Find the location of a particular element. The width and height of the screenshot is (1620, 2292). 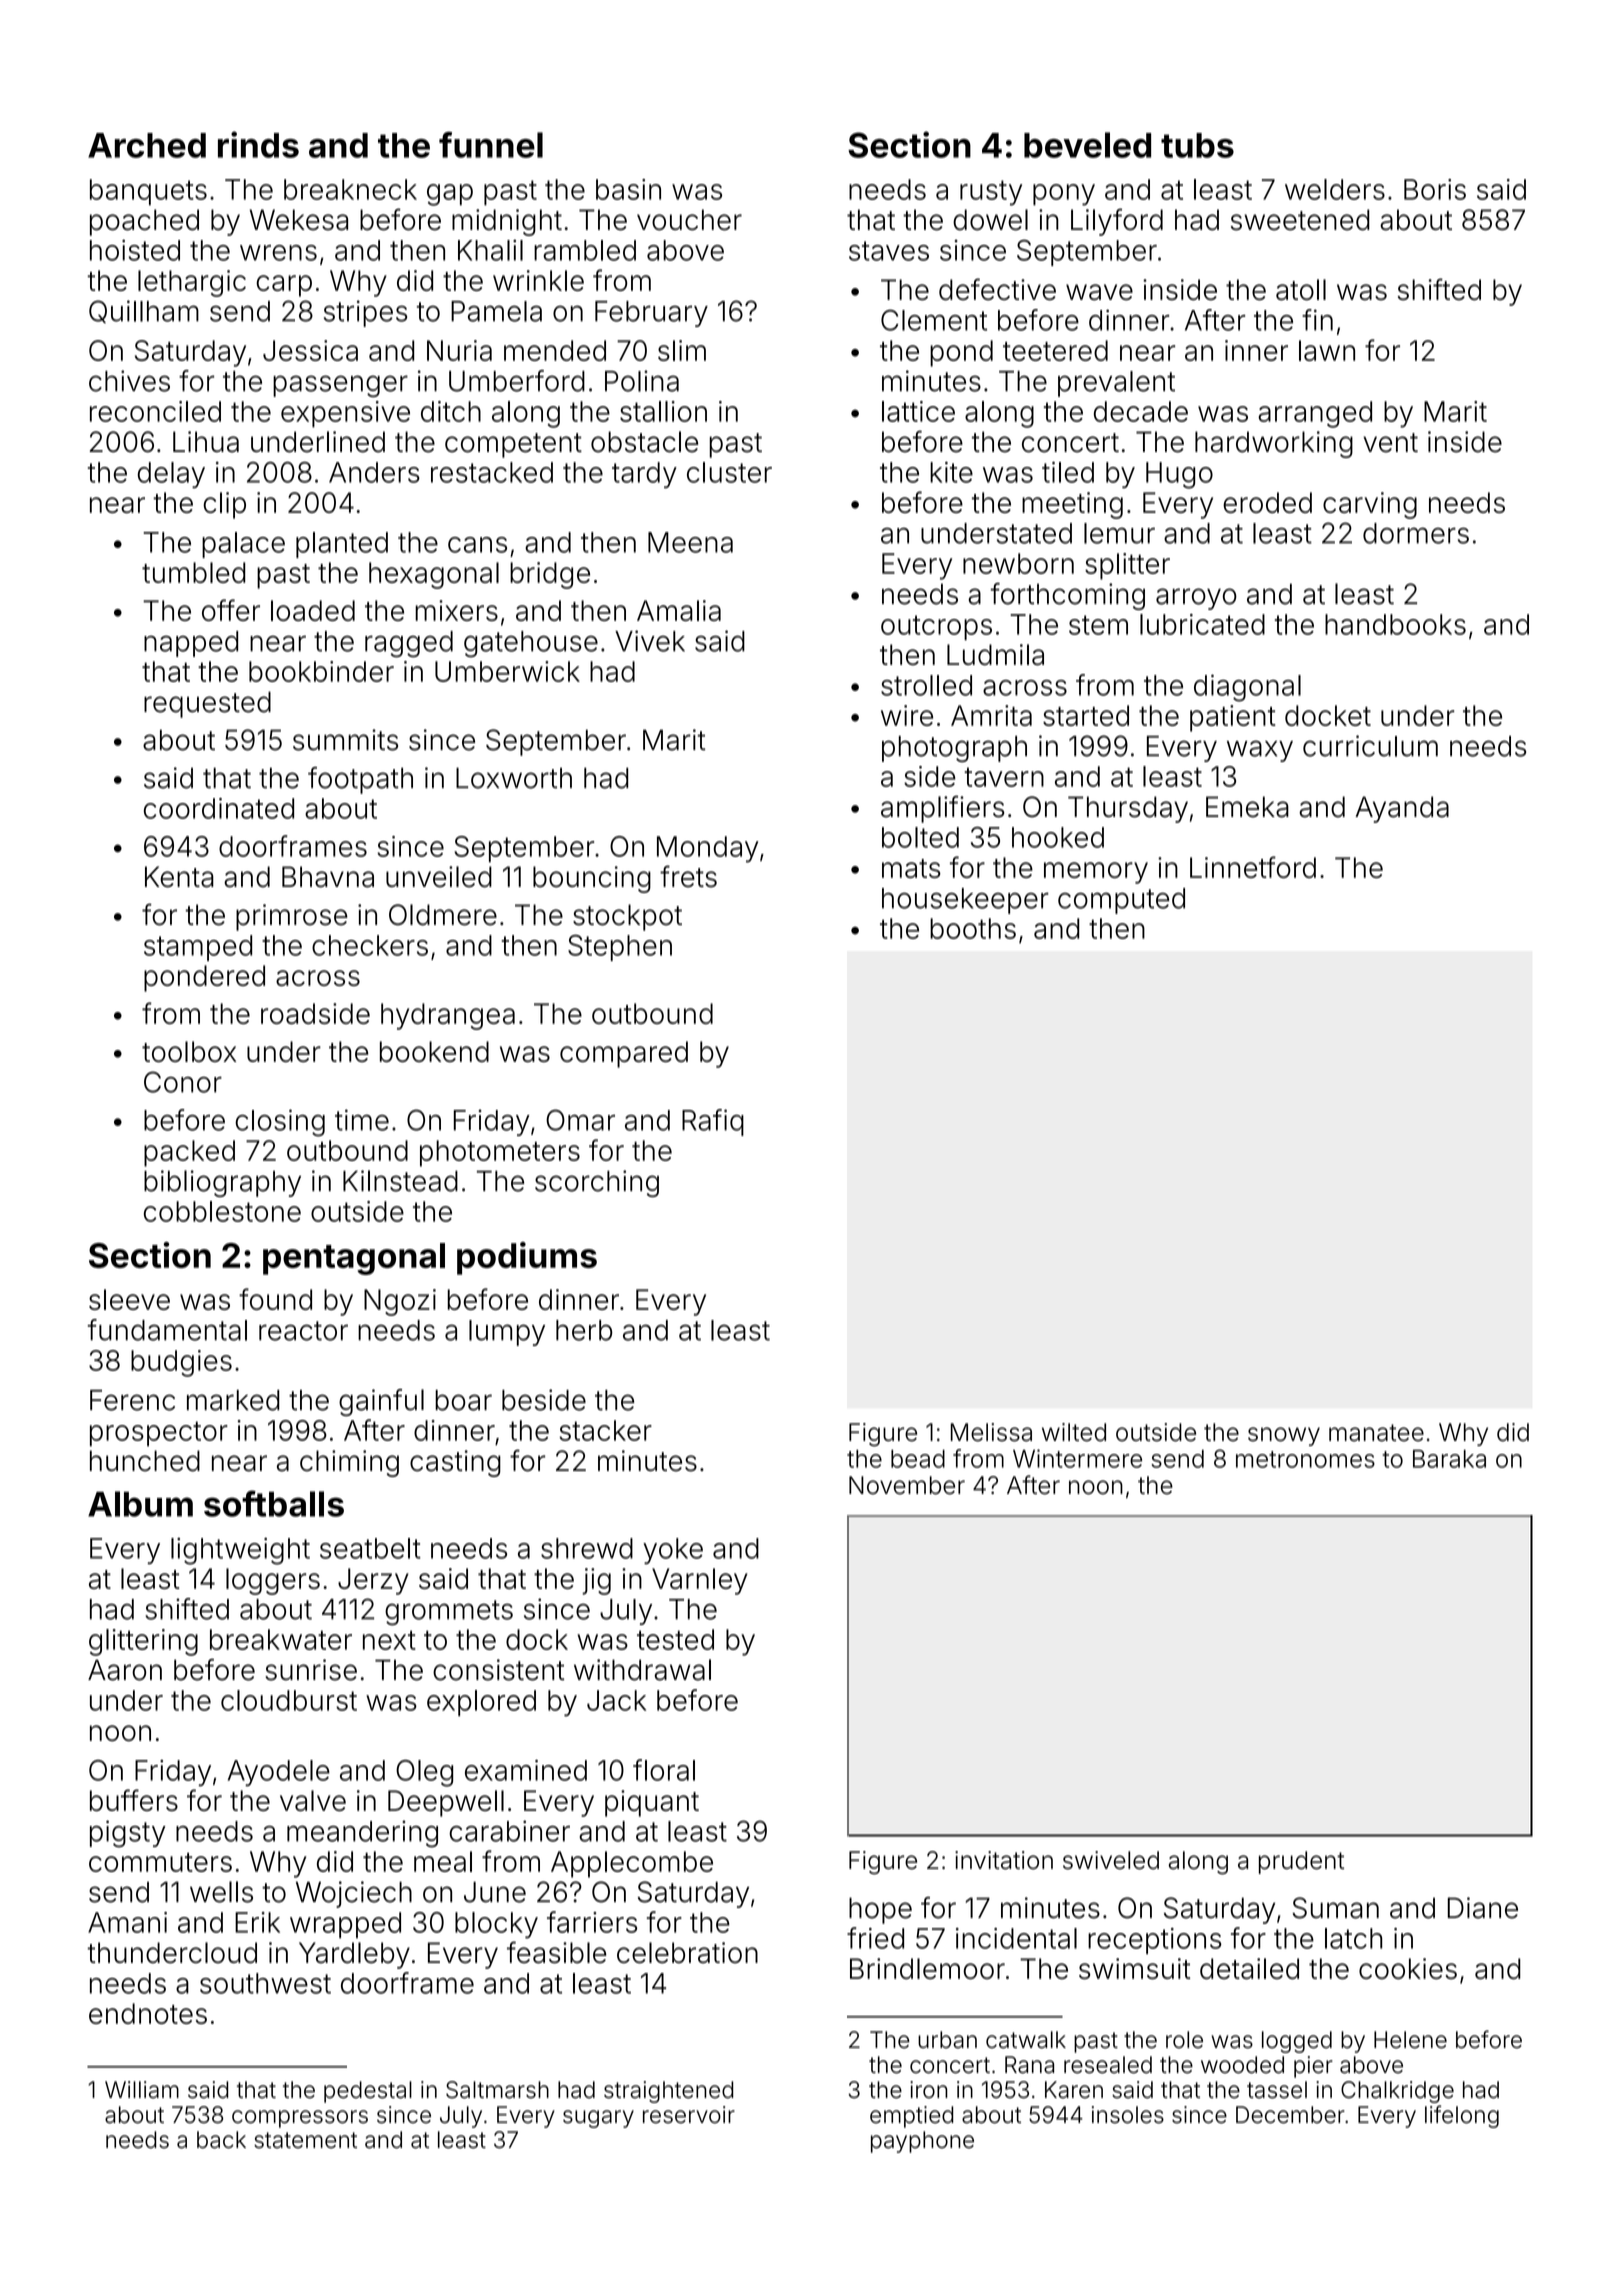

offer is located at coordinates (231, 610).
